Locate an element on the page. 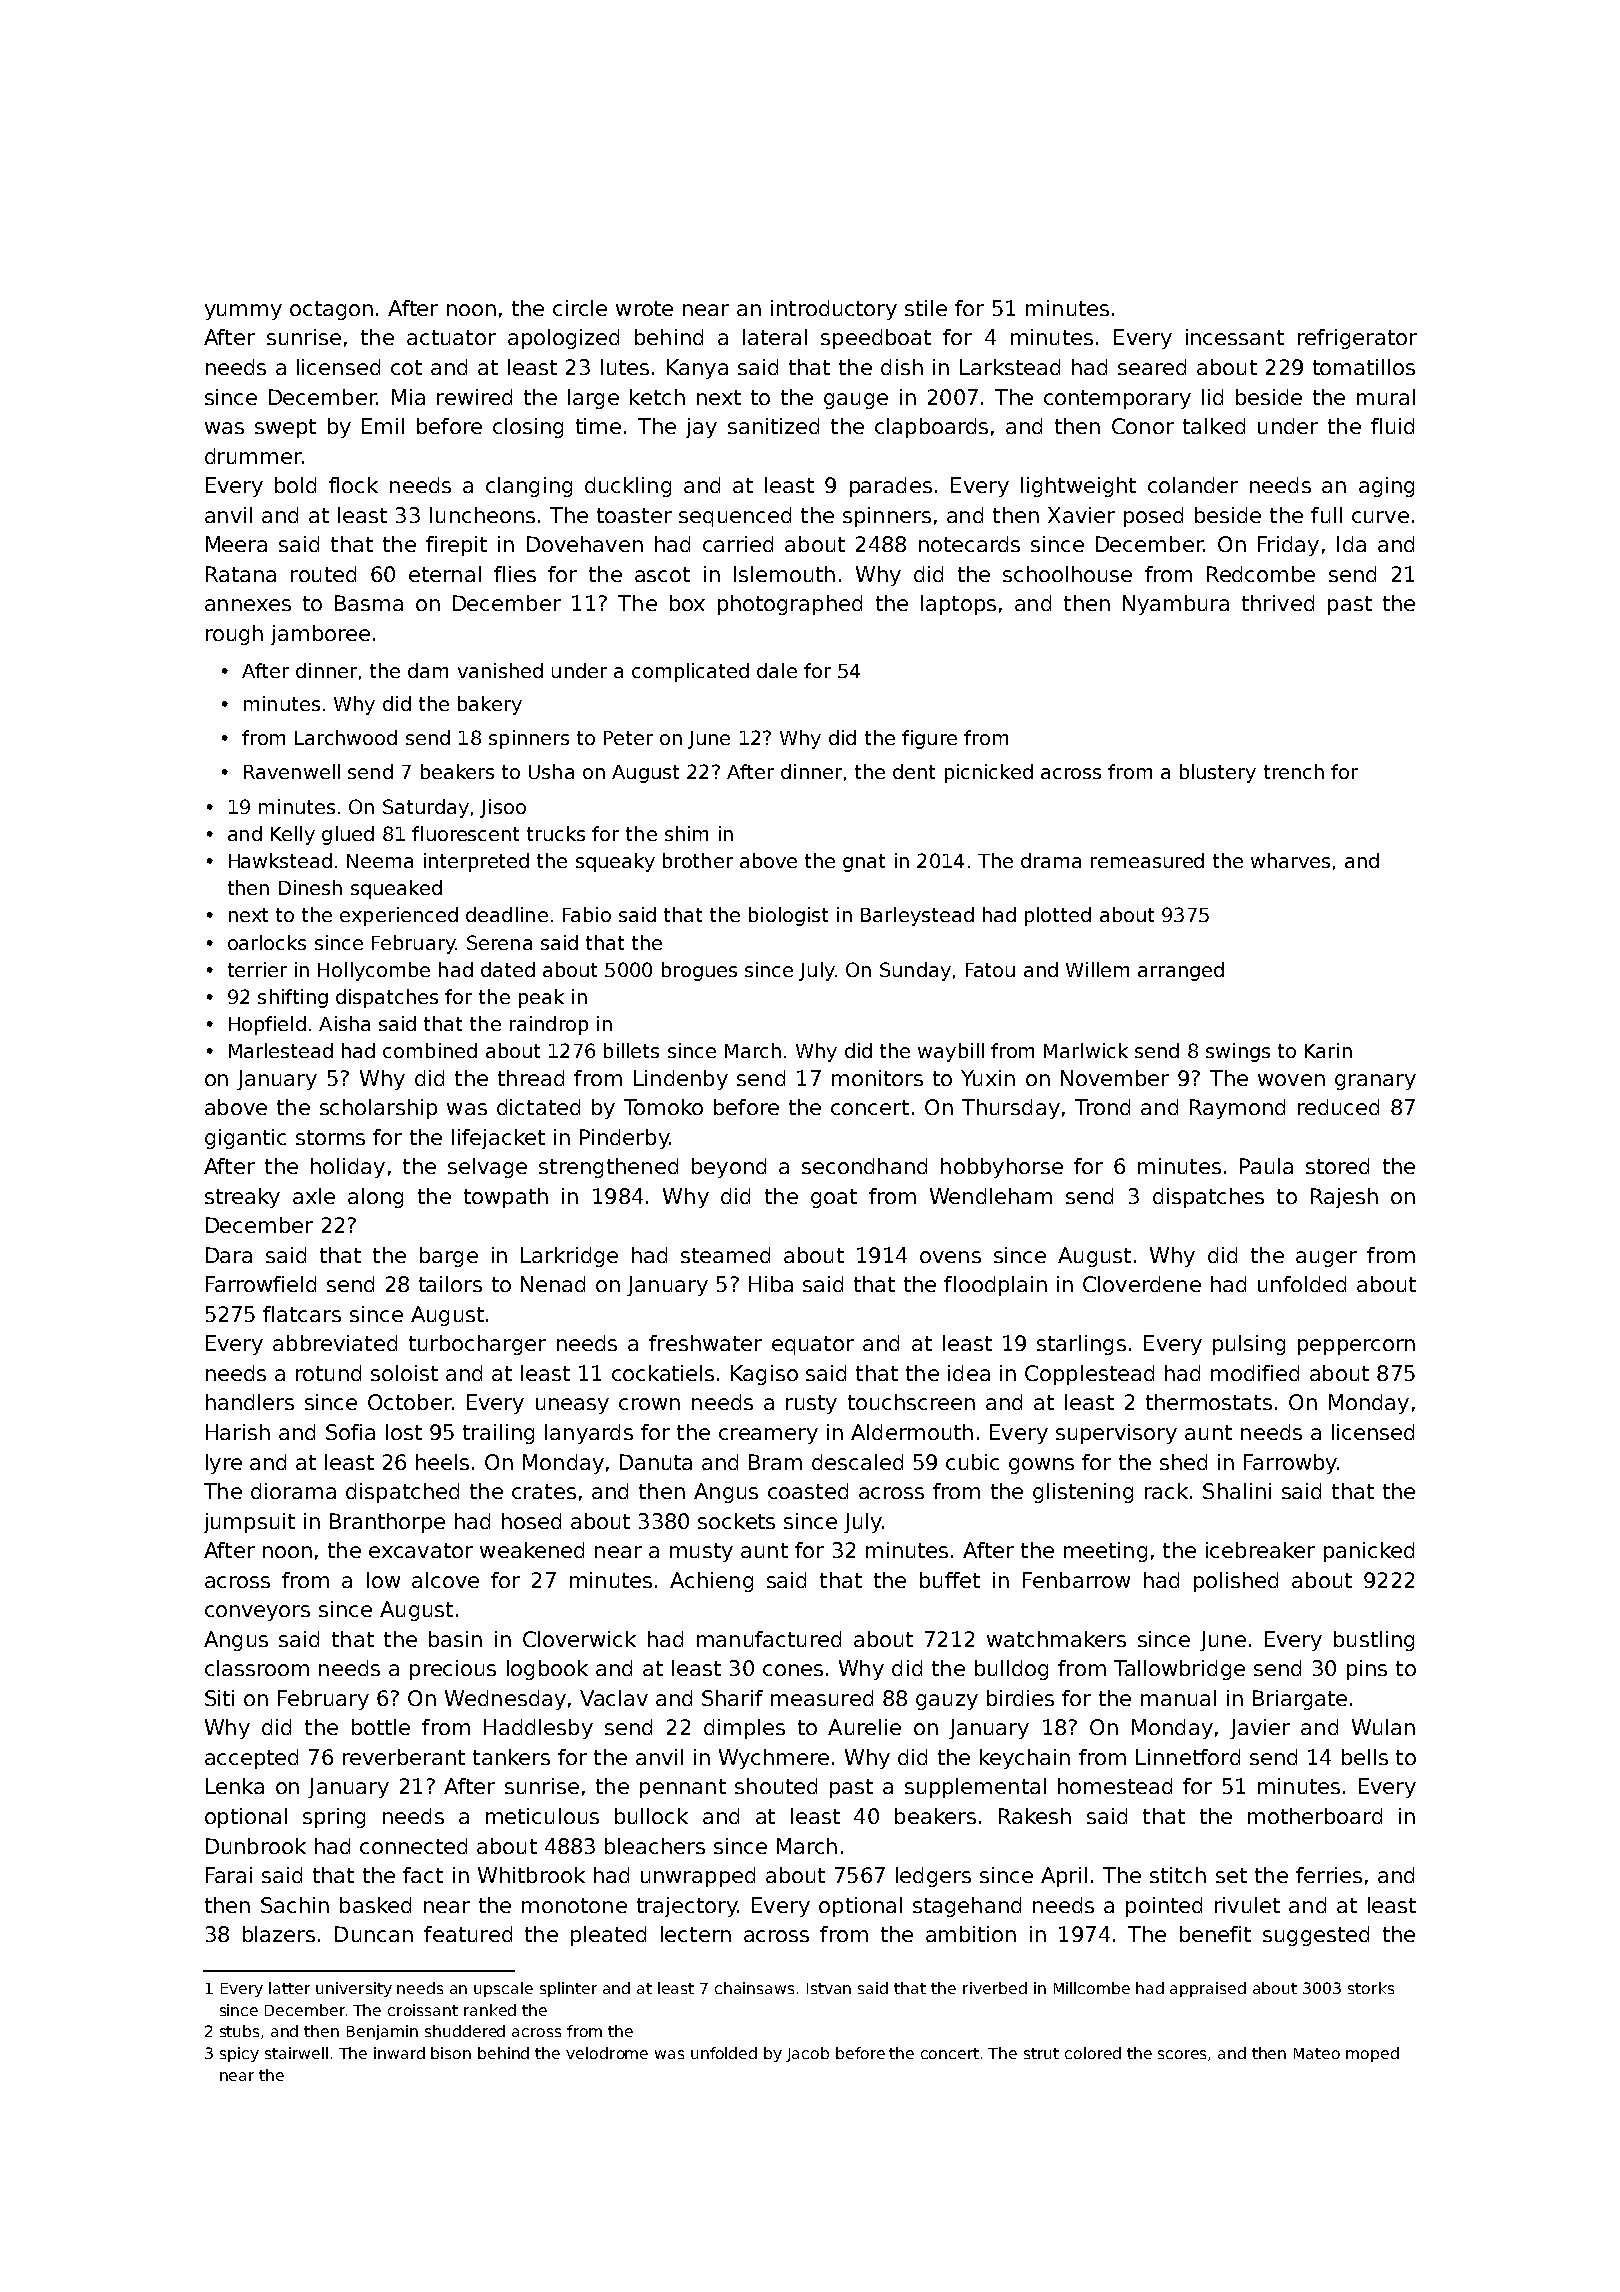 The width and height of the document is (1620, 2292). dale is located at coordinates (777, 670).
